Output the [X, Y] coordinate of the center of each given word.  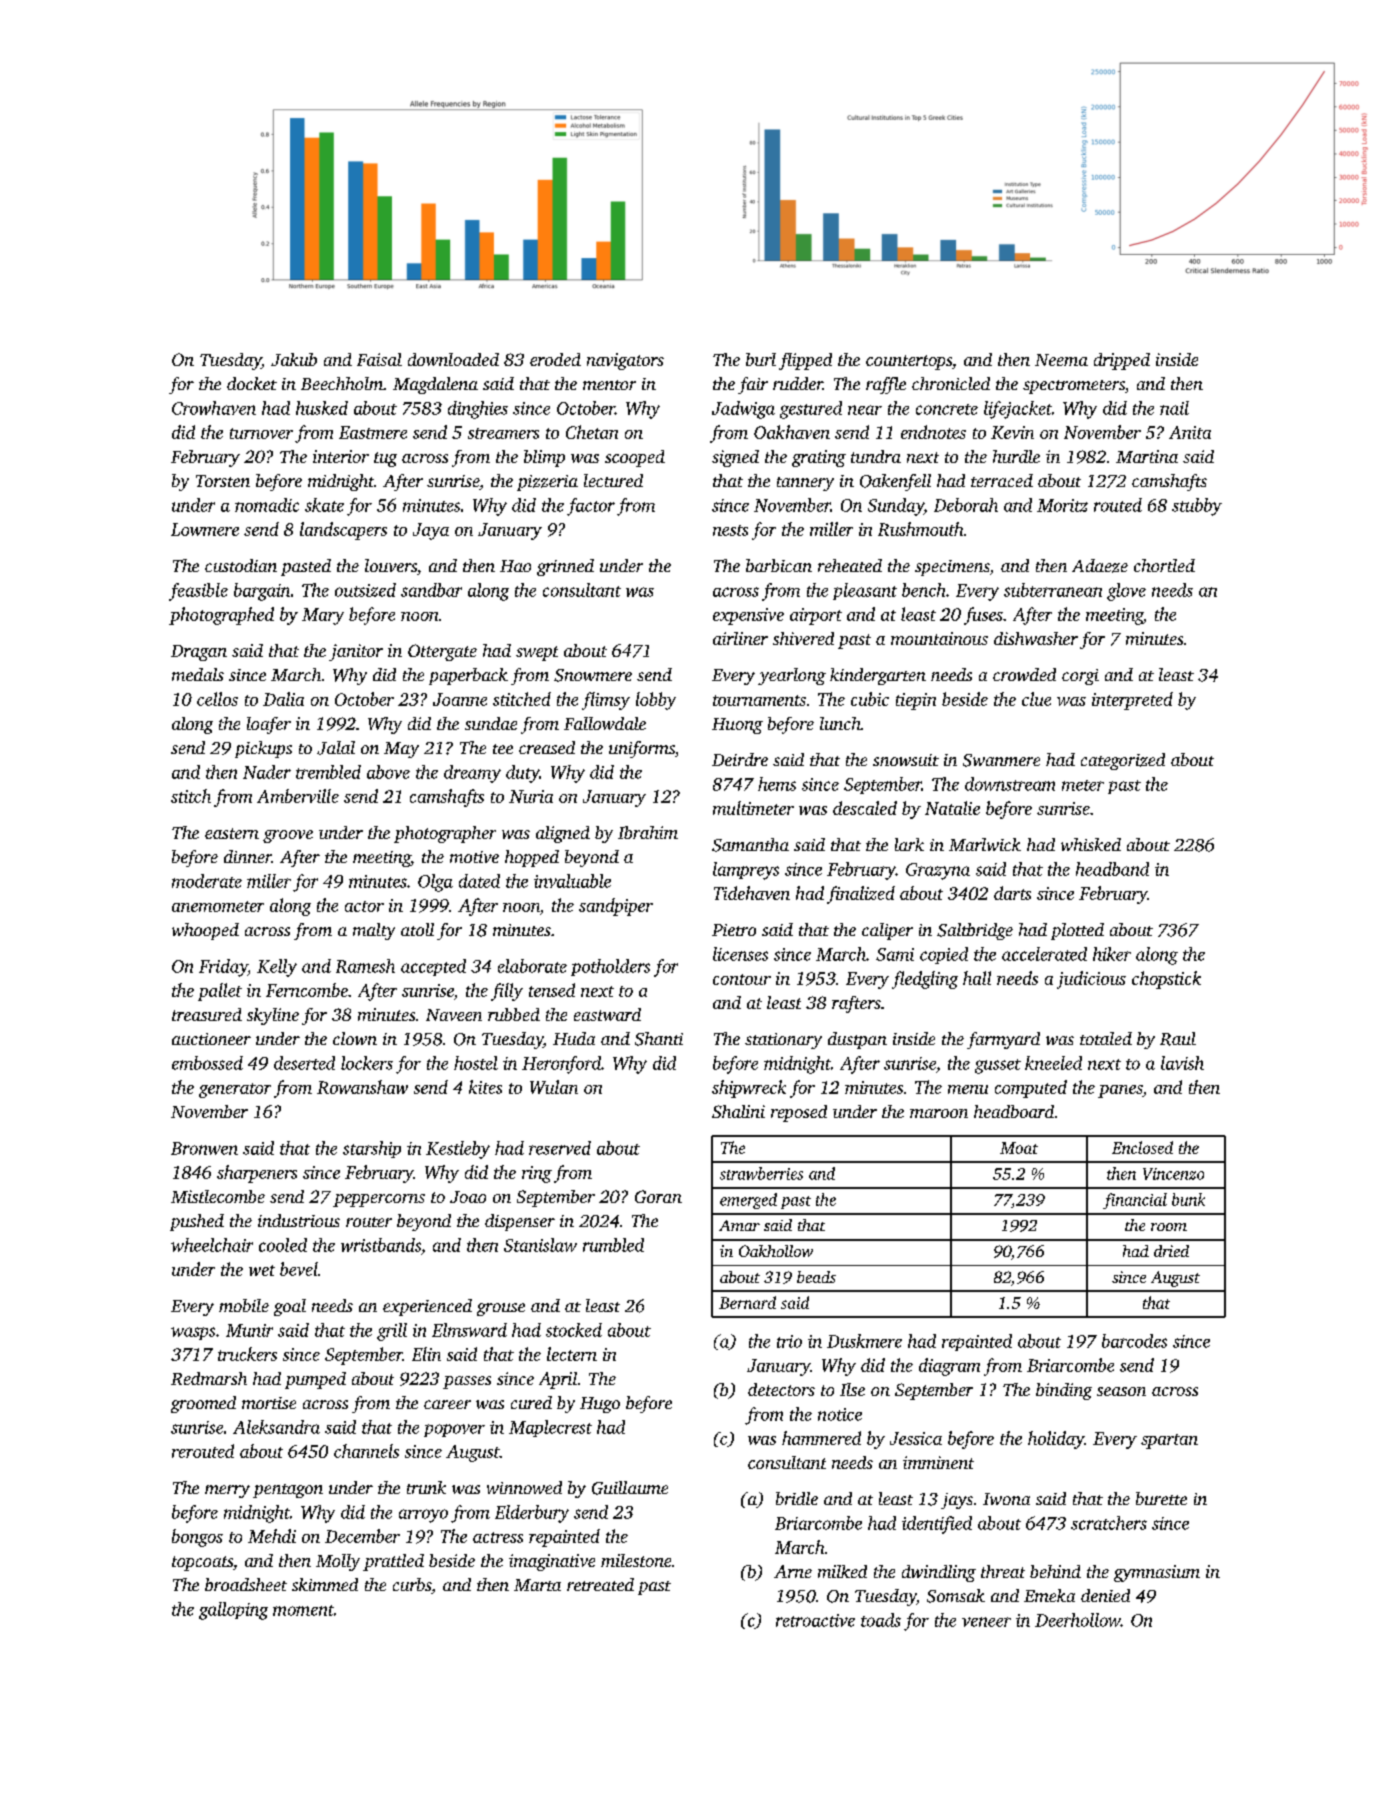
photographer [445, 834]
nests [730, 530]
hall [977, 978]
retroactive [815, 1620]
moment [303, 1610]
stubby [1197, 507]
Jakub [294, 359]
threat [1003, 1571]
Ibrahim [648, 832]
